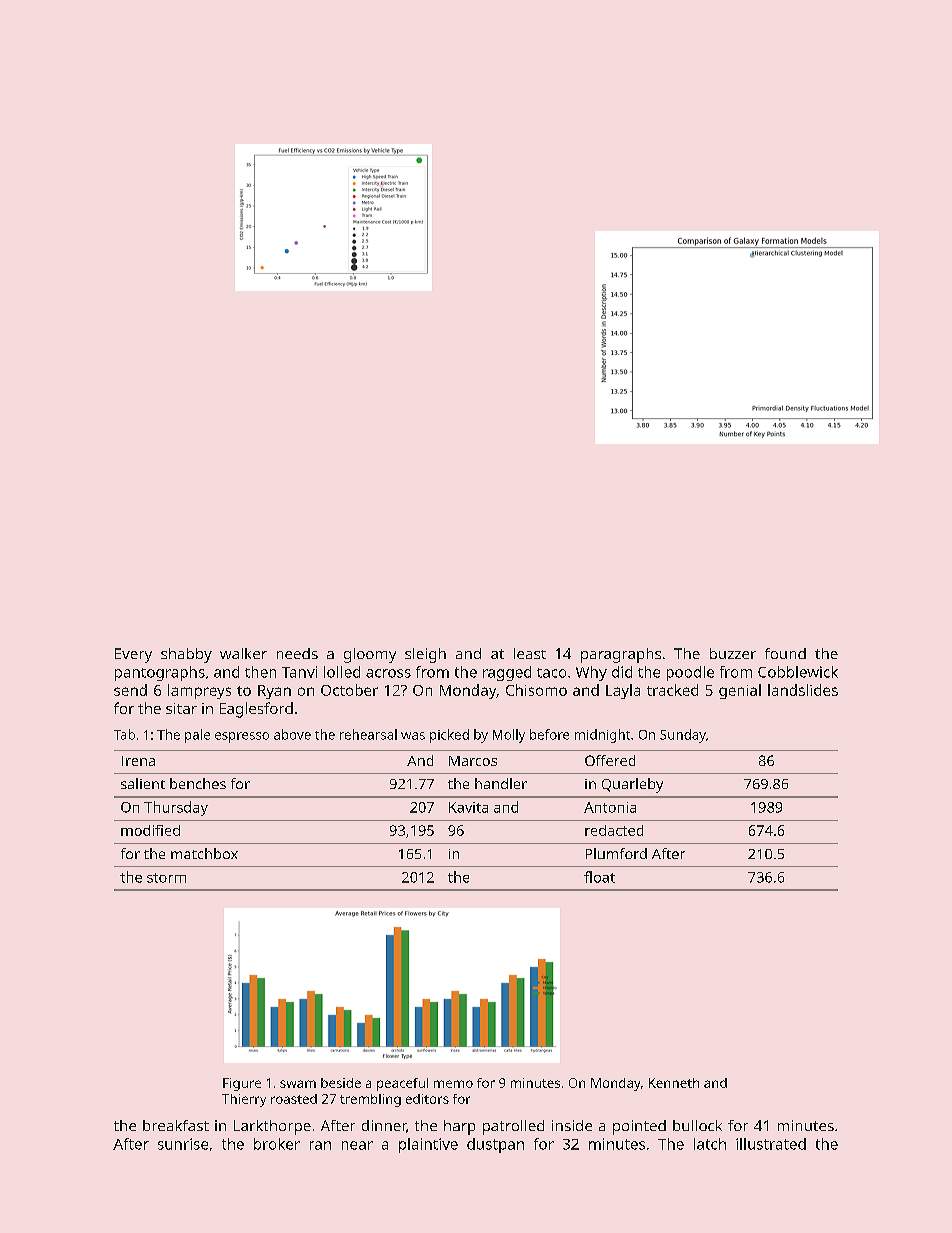 The image size is (952, 1233). Describe the element at coordinates (616, 853) in the screenshot. I see `Plumford` at that location.
